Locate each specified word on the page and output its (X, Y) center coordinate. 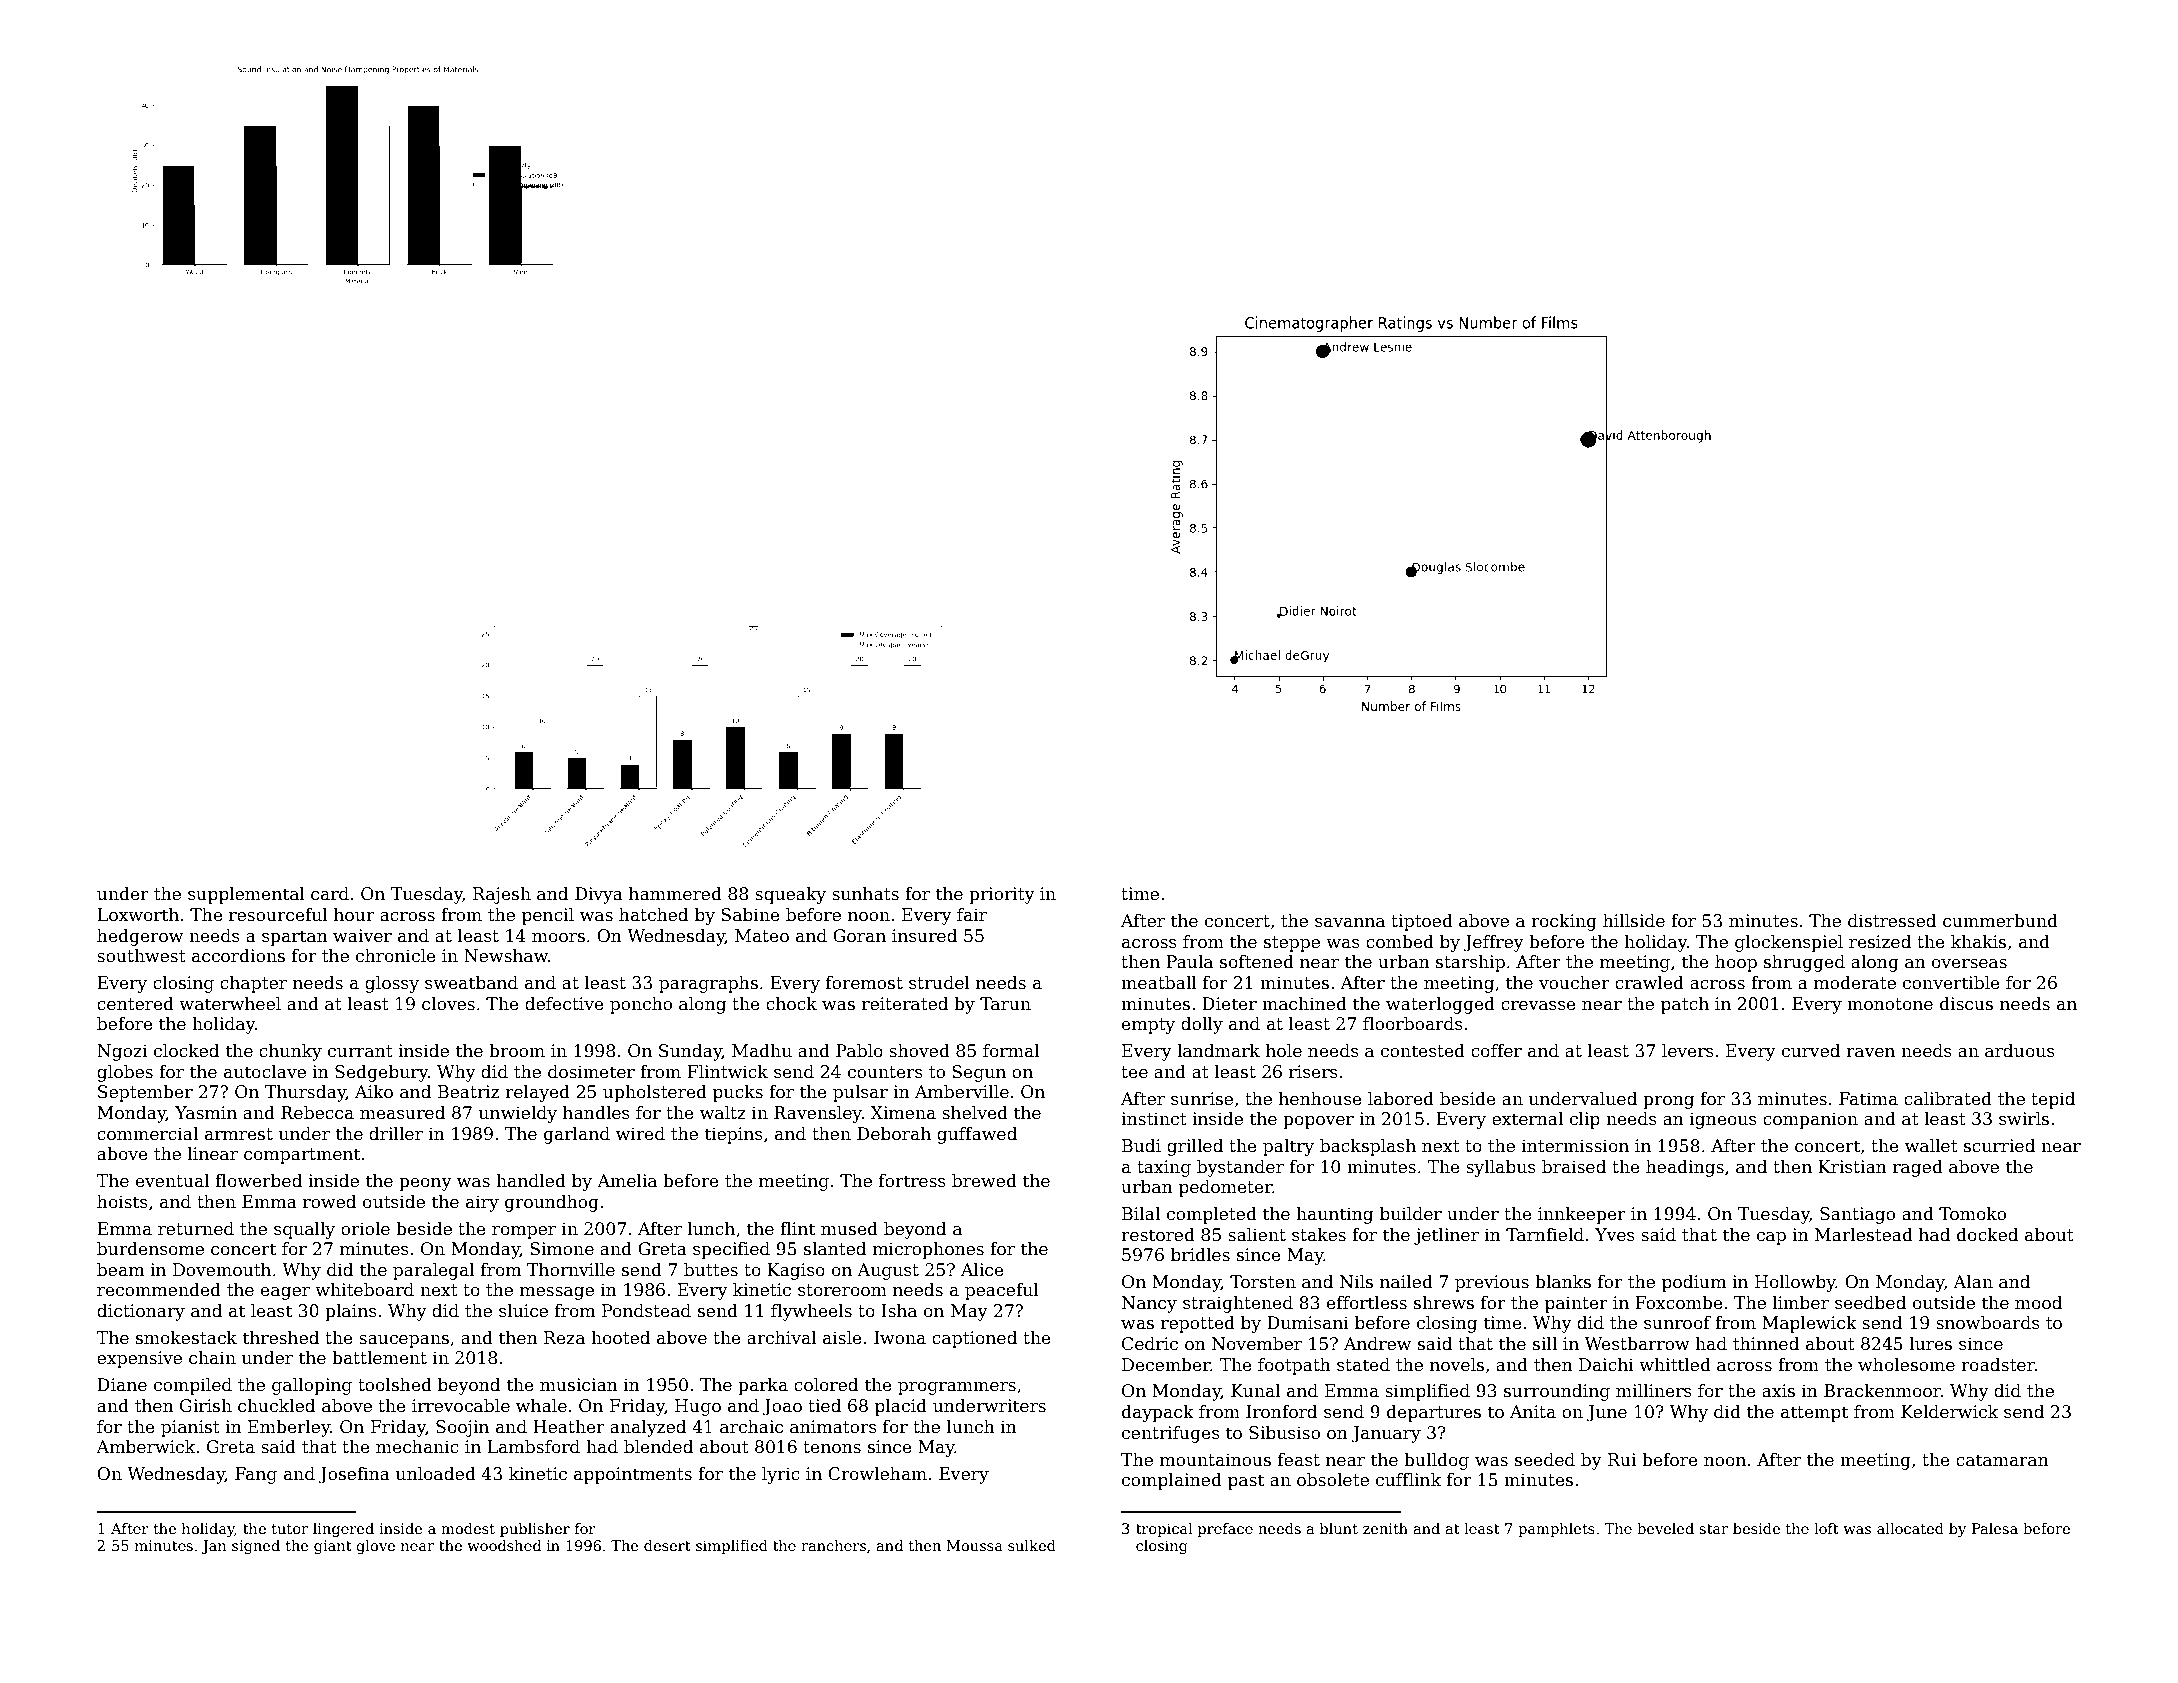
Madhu (762, 1051)
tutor (289, 1529)
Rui (1622, 1460)
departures (1434, 1413)
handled (531, 1181)
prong (1668, 1102)
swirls (2024, 1119)
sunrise (1202, 1099)
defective (564, 1004)
